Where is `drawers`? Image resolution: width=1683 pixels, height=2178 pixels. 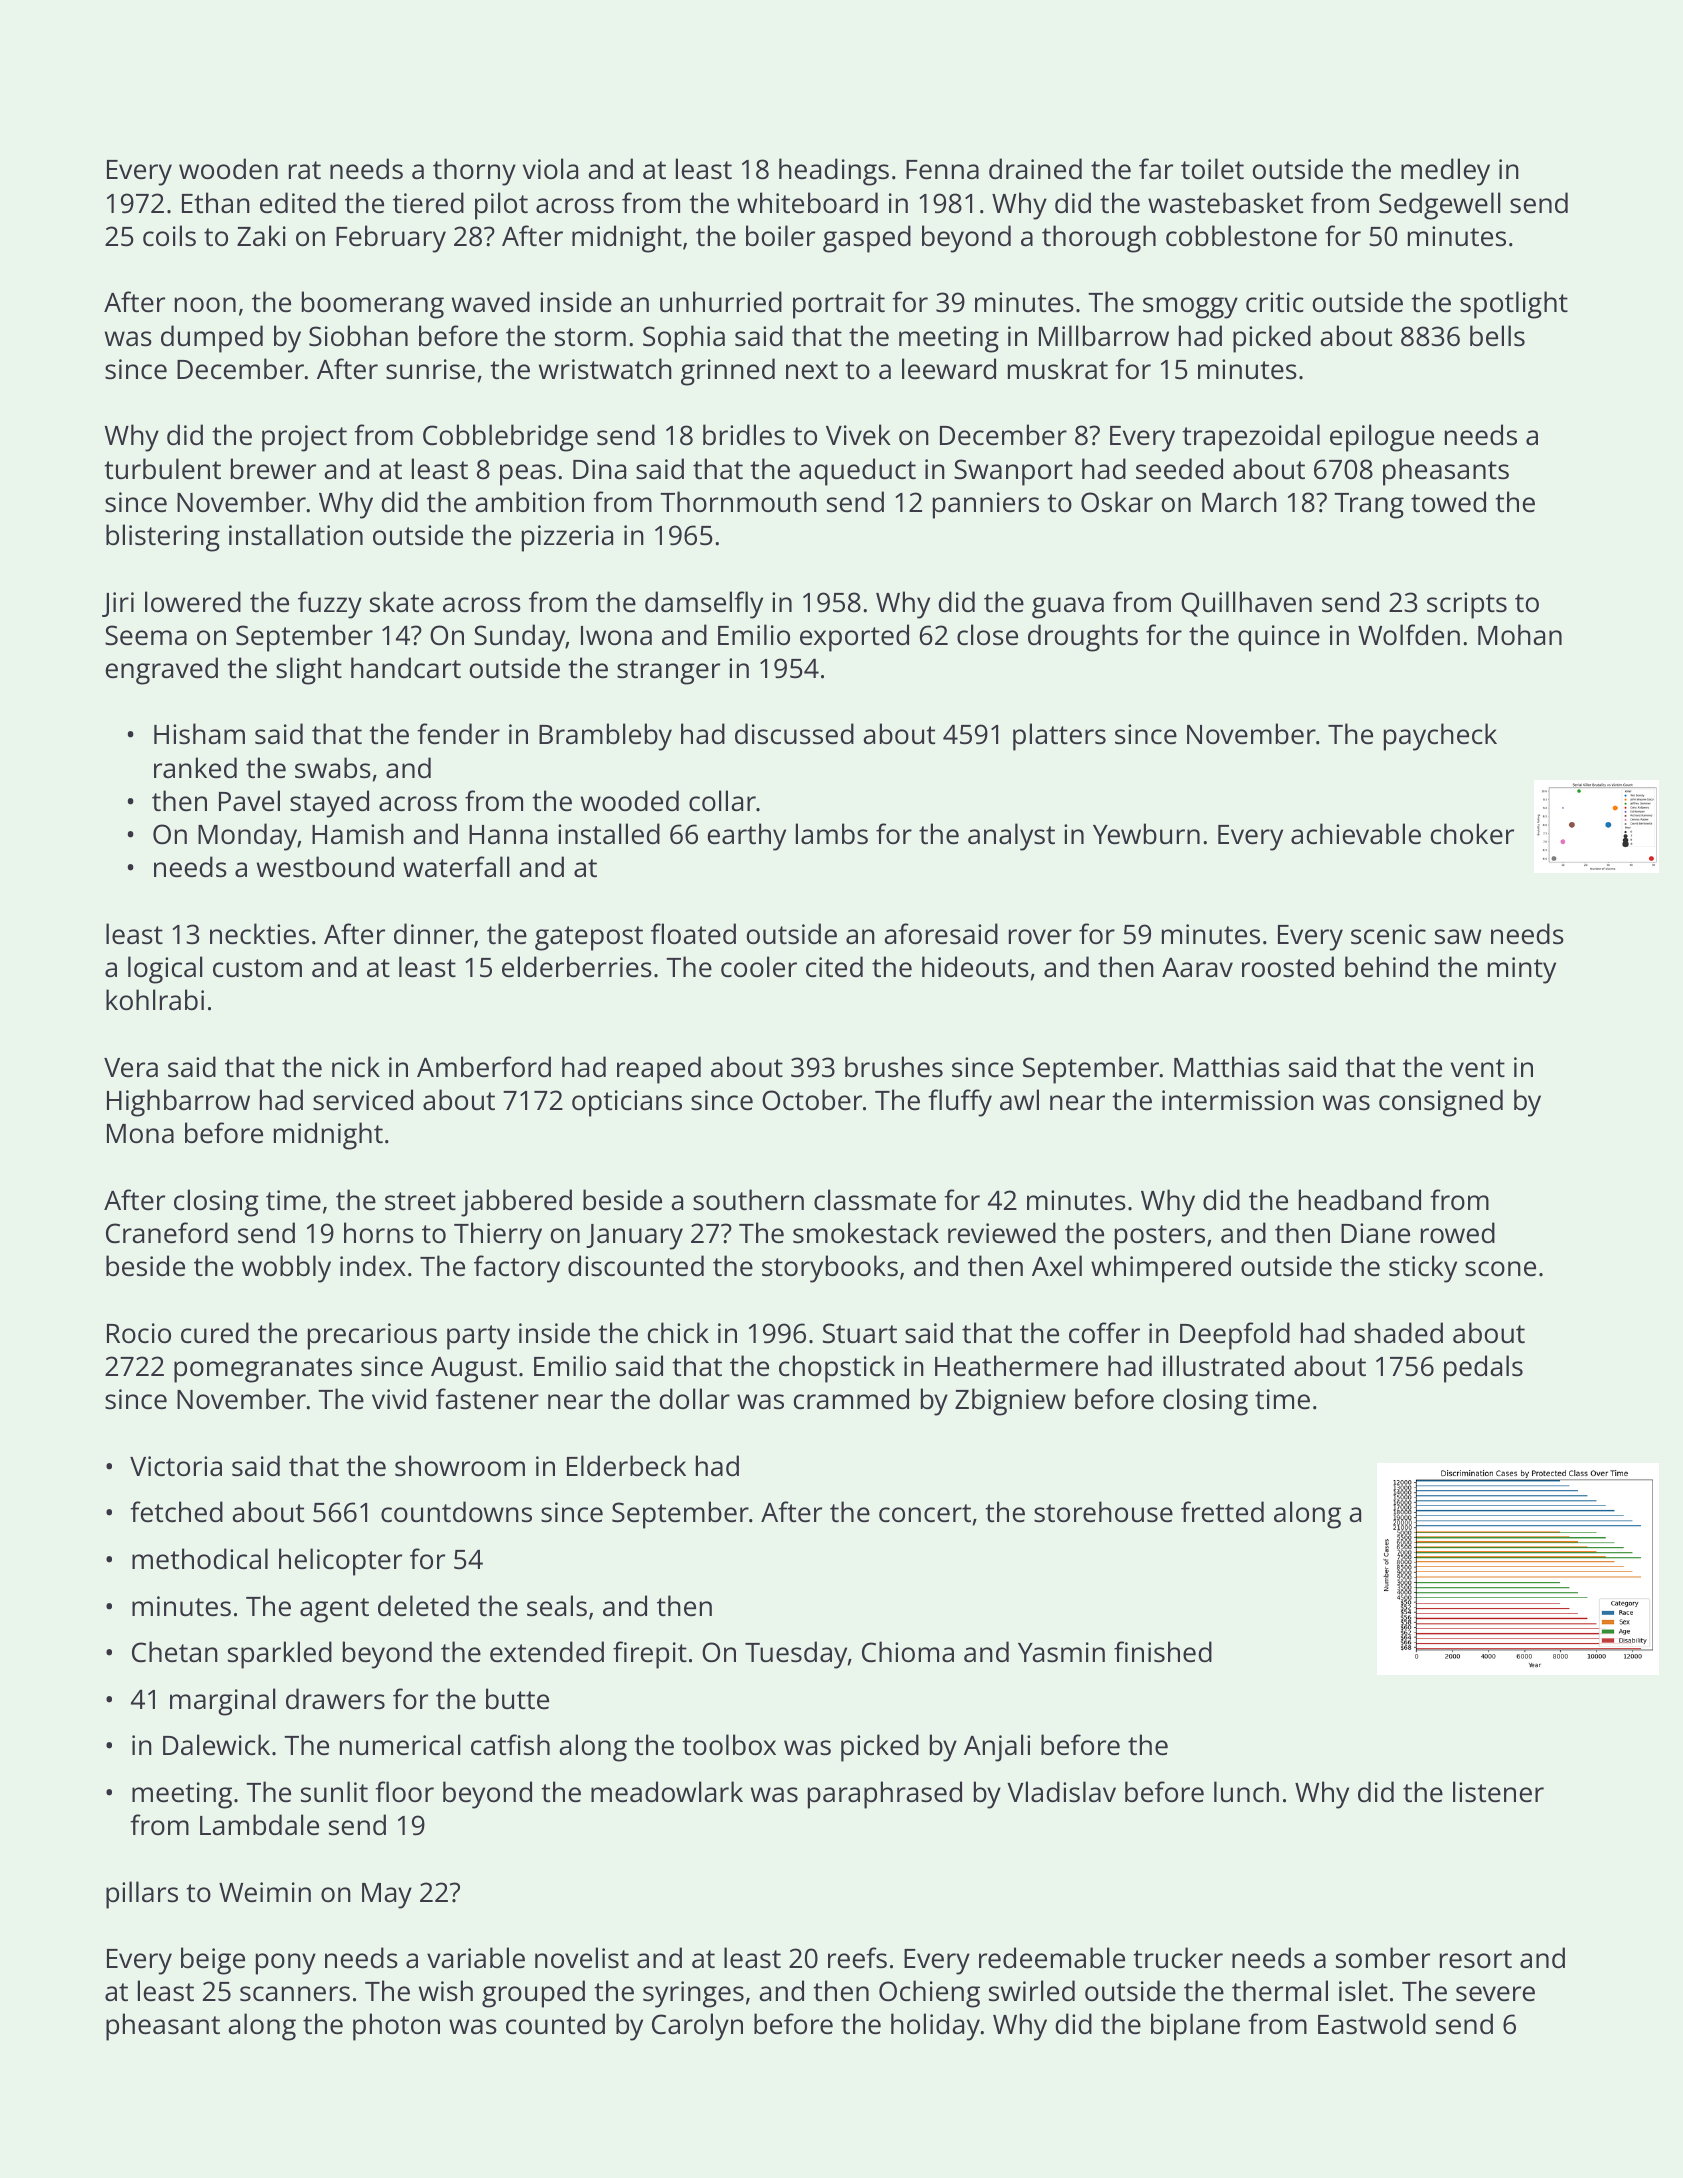
drawers is located at coordinates (335, 1699).
